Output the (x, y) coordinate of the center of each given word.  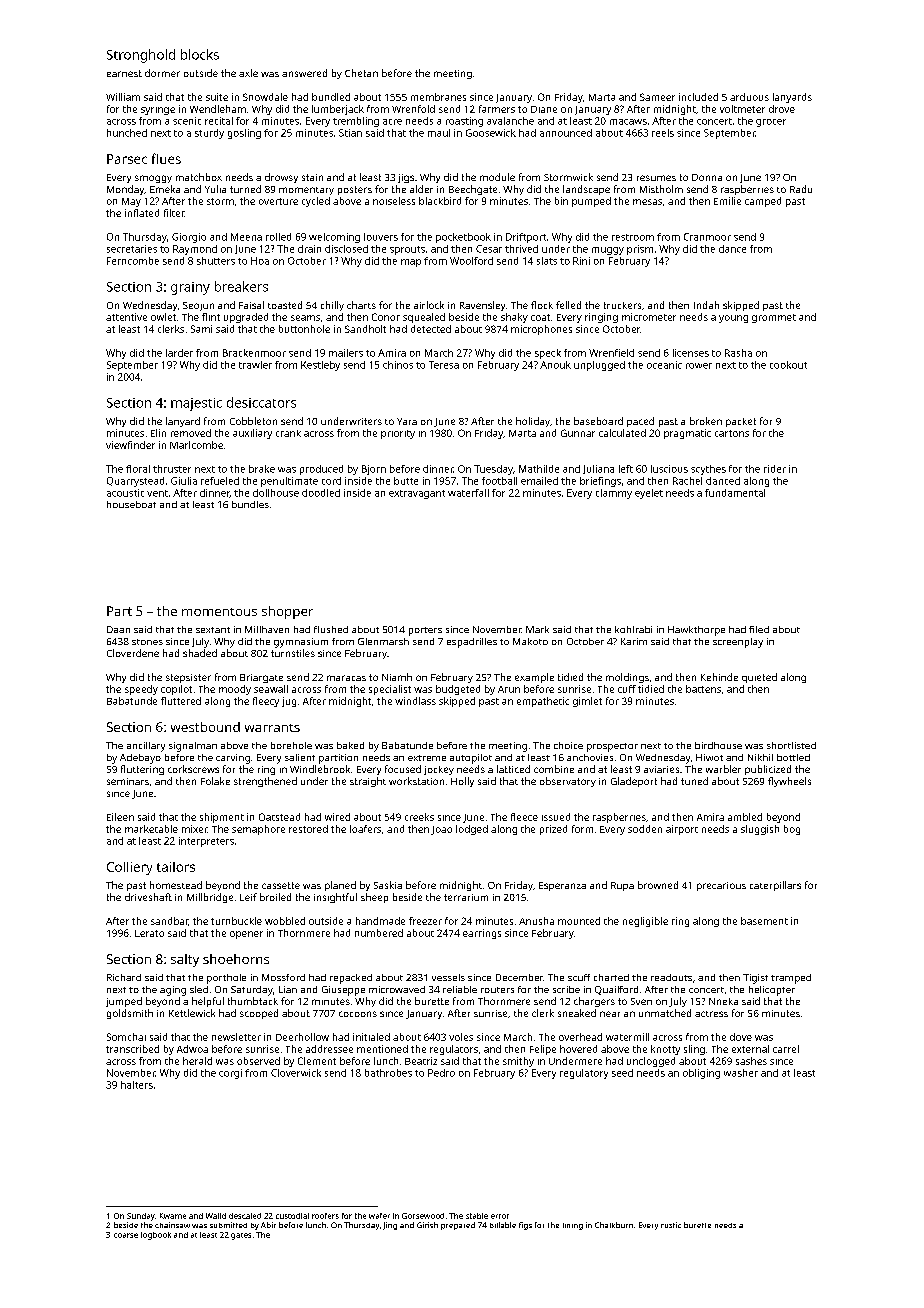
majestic (196, 404)
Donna (707, 177)
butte (406, 481)
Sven (641, 1001)
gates (241, 1236)
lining (573, 1226)
